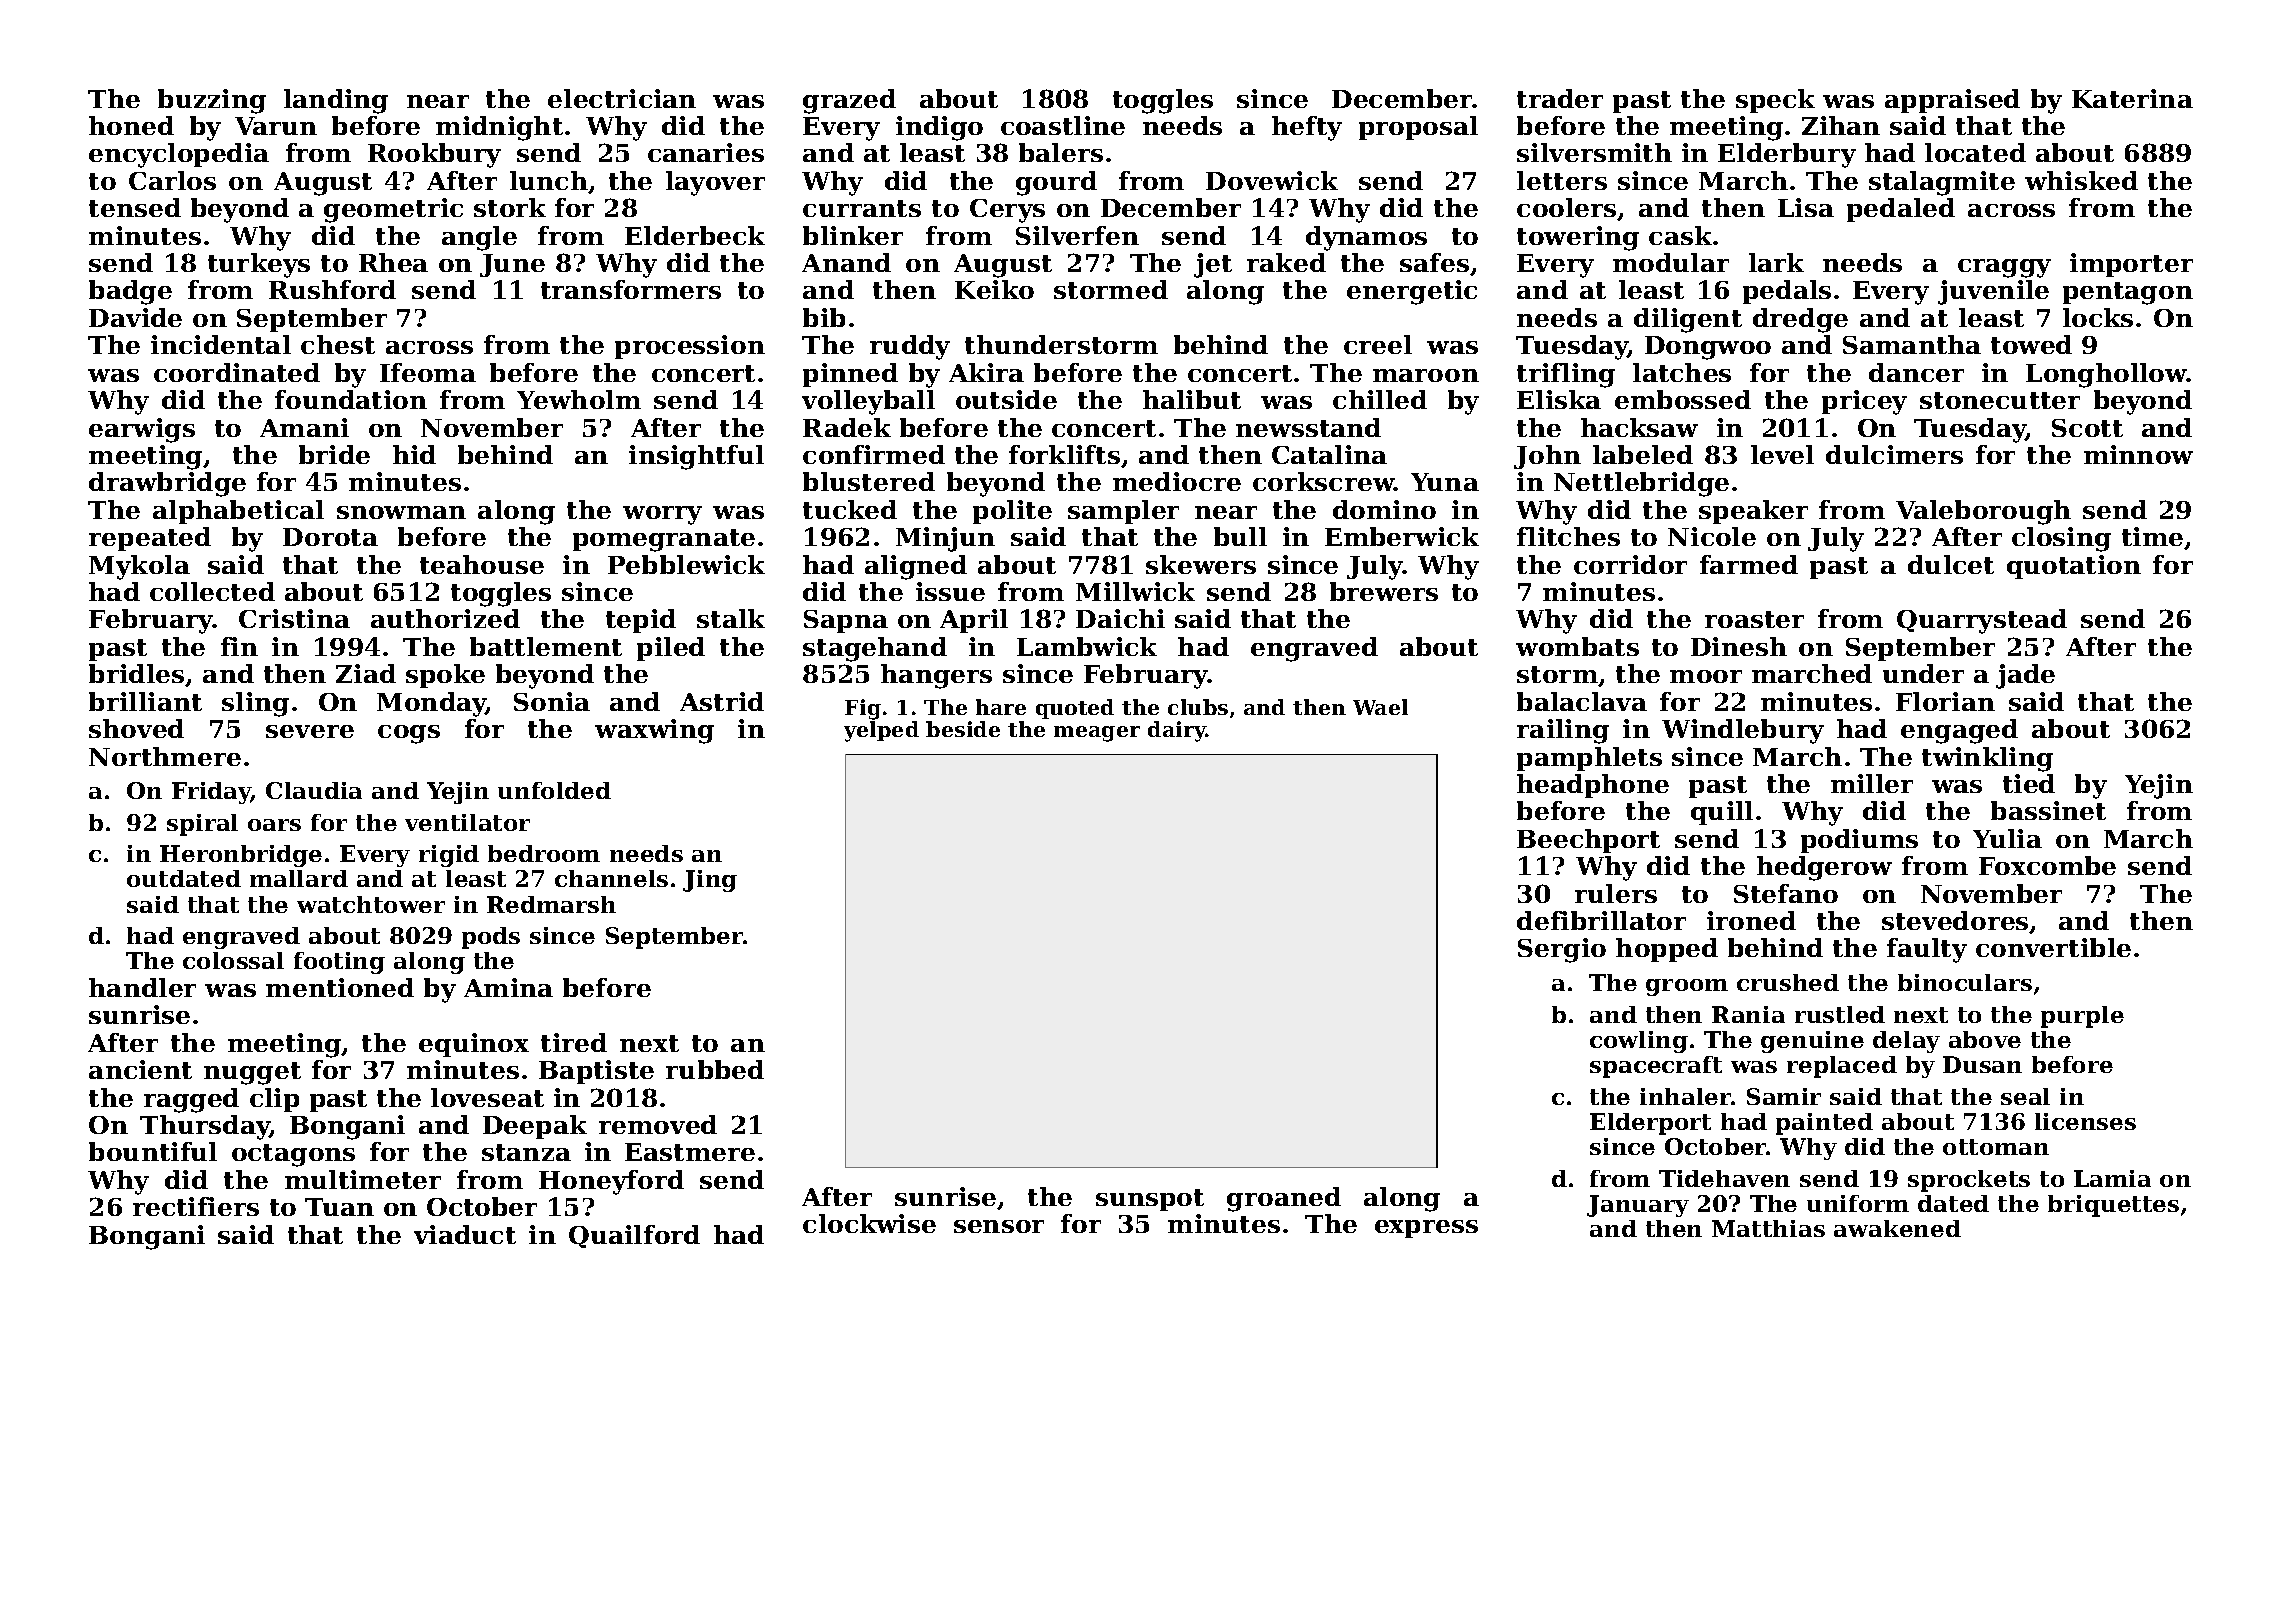  What do you see at coordinates (1959, 731) in the page?
I see `engaged` at bounding box center [1959, 731].
